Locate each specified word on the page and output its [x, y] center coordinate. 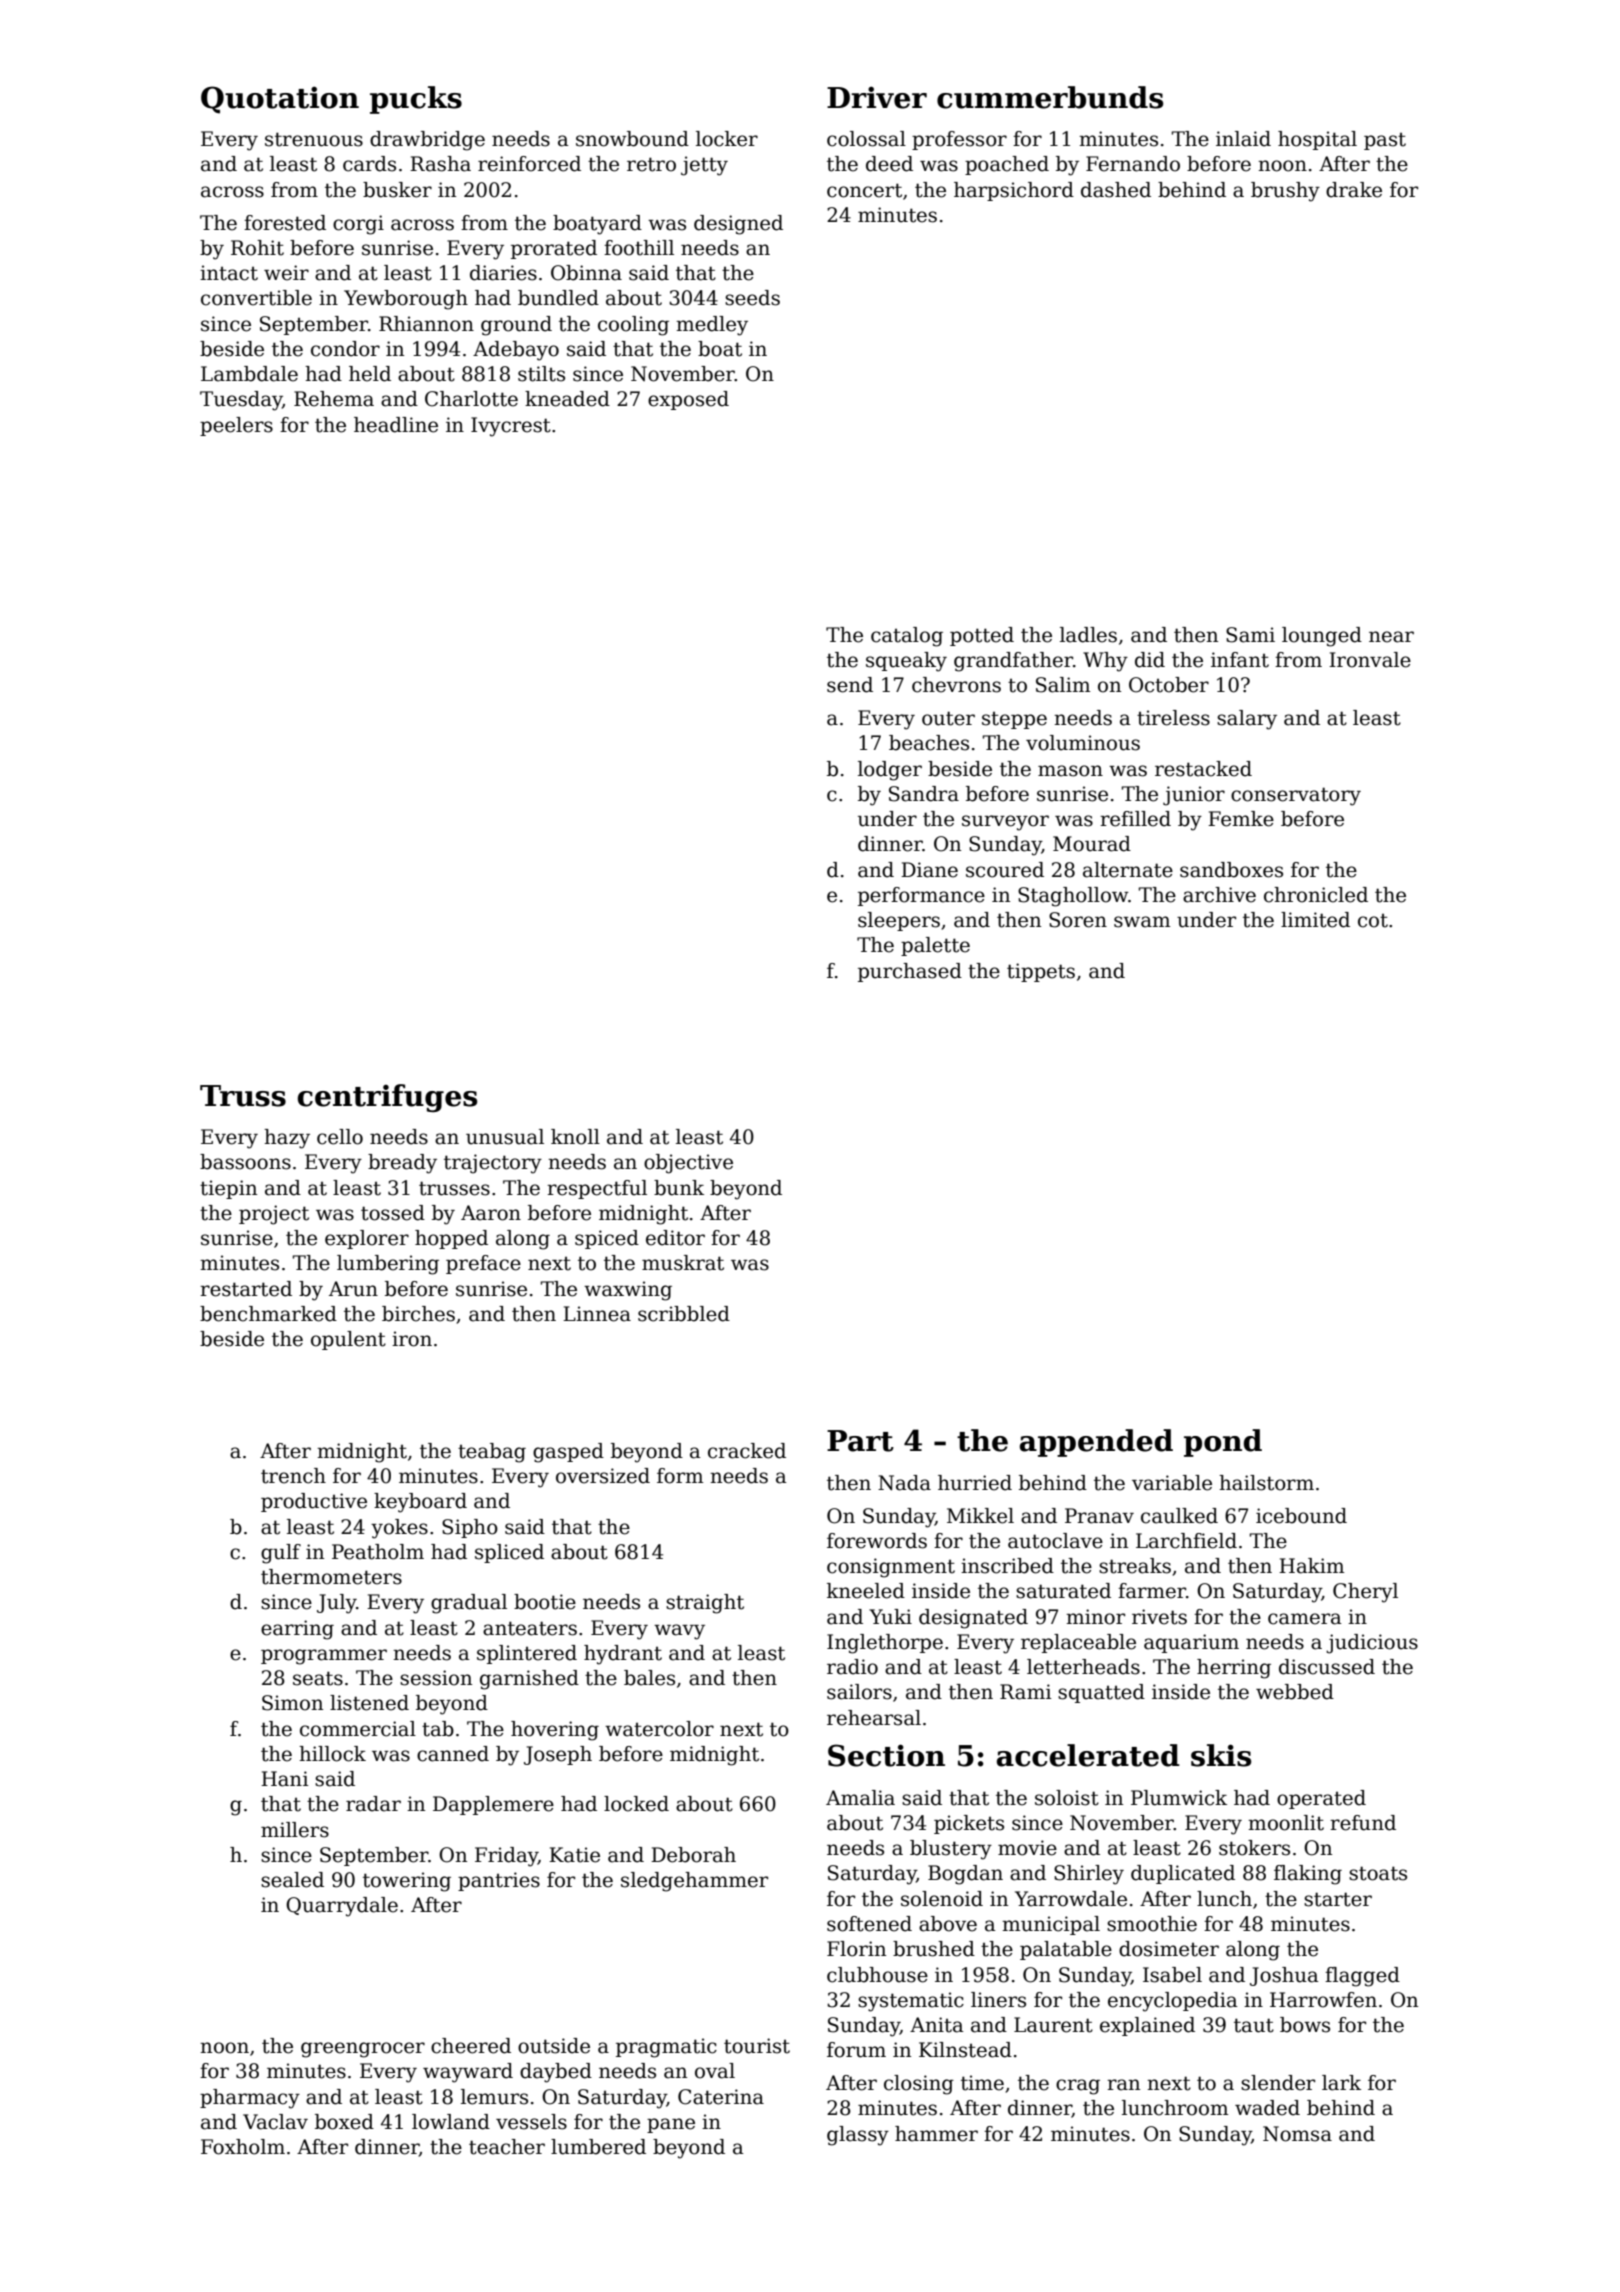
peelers [236, 426]
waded [1267, 2108]
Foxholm [243, 2147]
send [850, 685]
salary [1247, 720]
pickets [969, 1824]
